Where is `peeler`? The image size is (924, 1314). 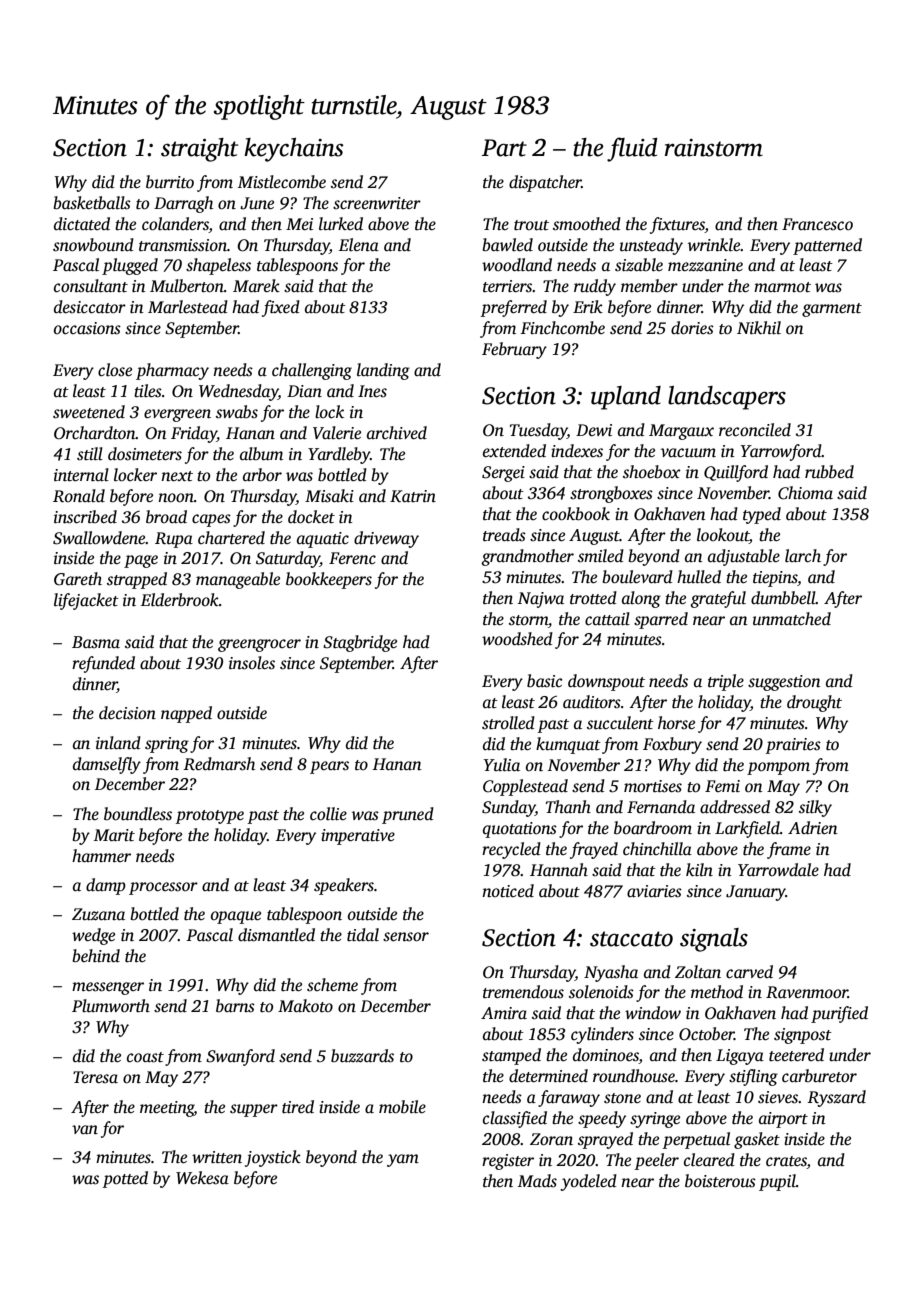
peeler is located at coordinates (657, 1161).
